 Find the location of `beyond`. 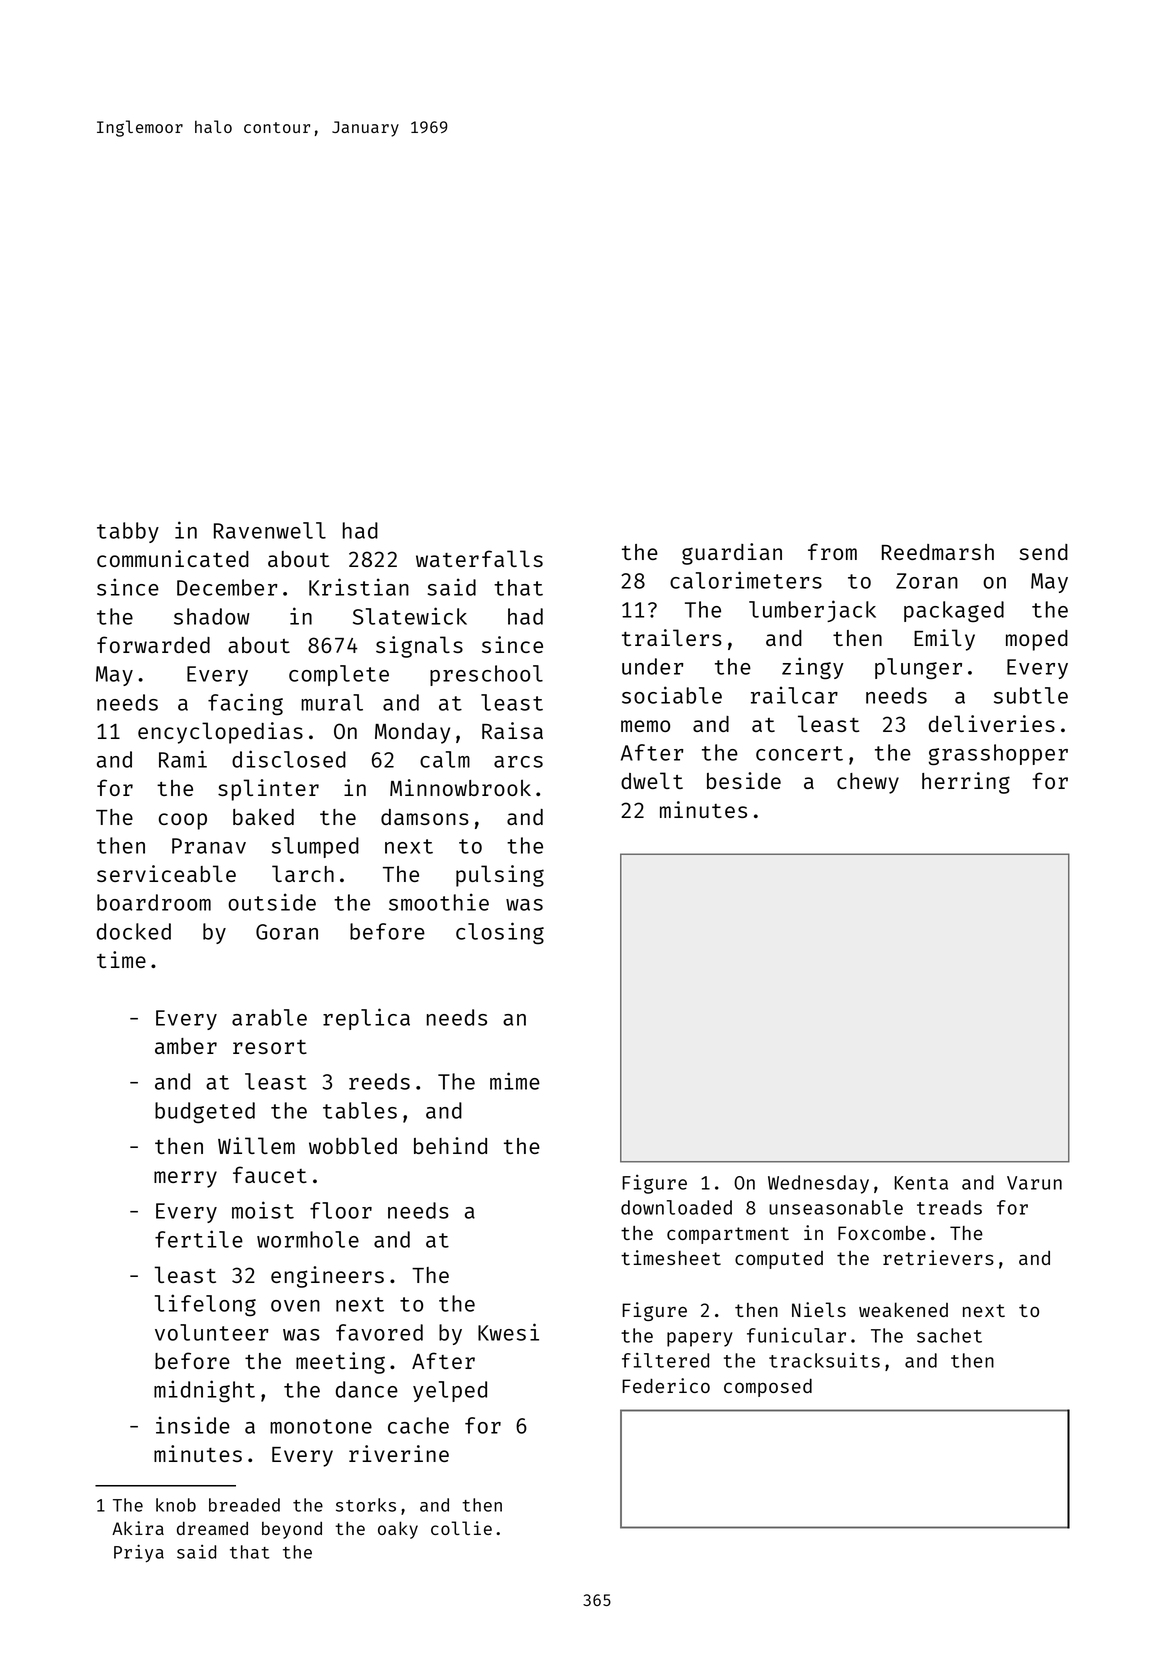

beyond is located at coordinates (292, 1530).
